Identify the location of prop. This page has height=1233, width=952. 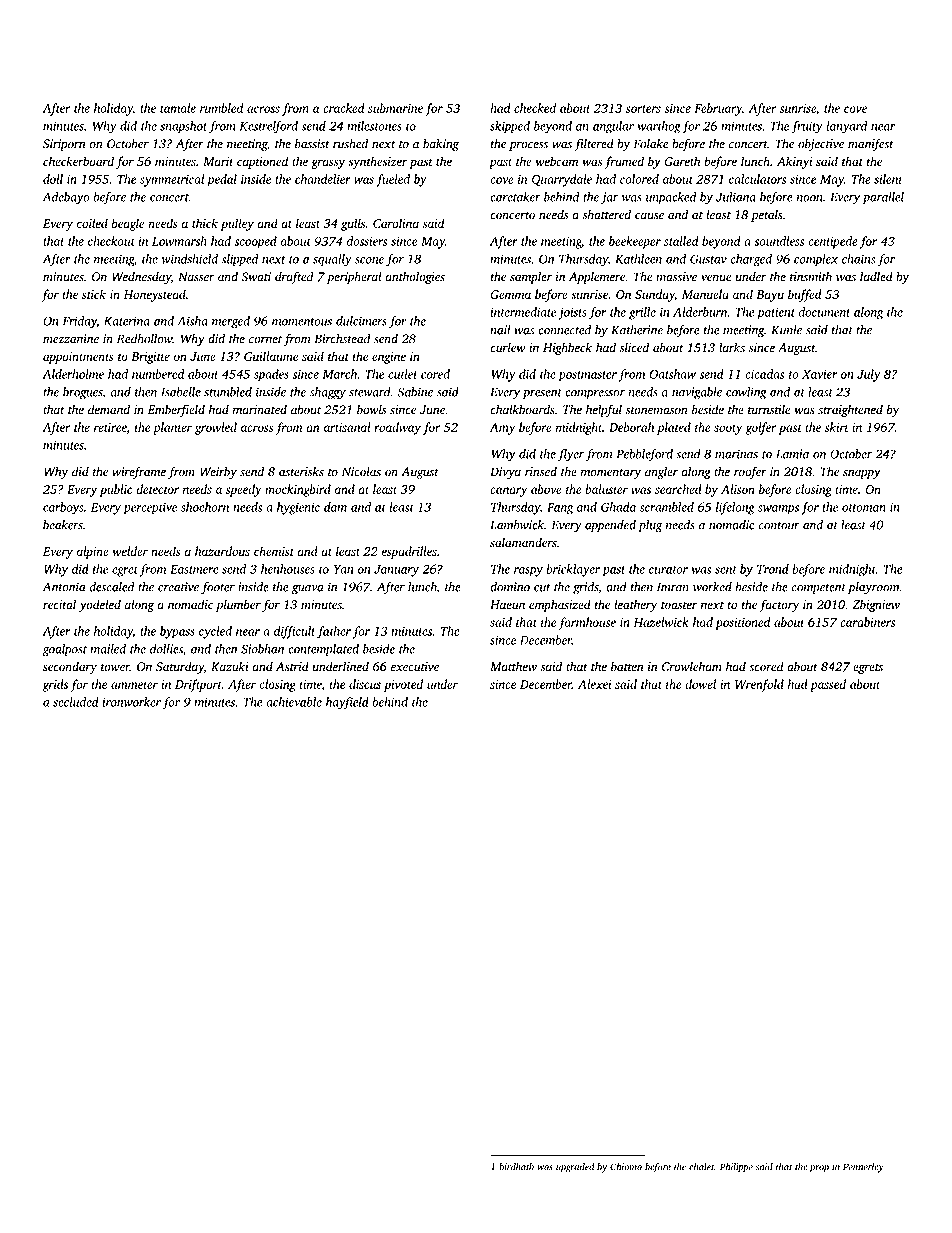
(819, 1169).
